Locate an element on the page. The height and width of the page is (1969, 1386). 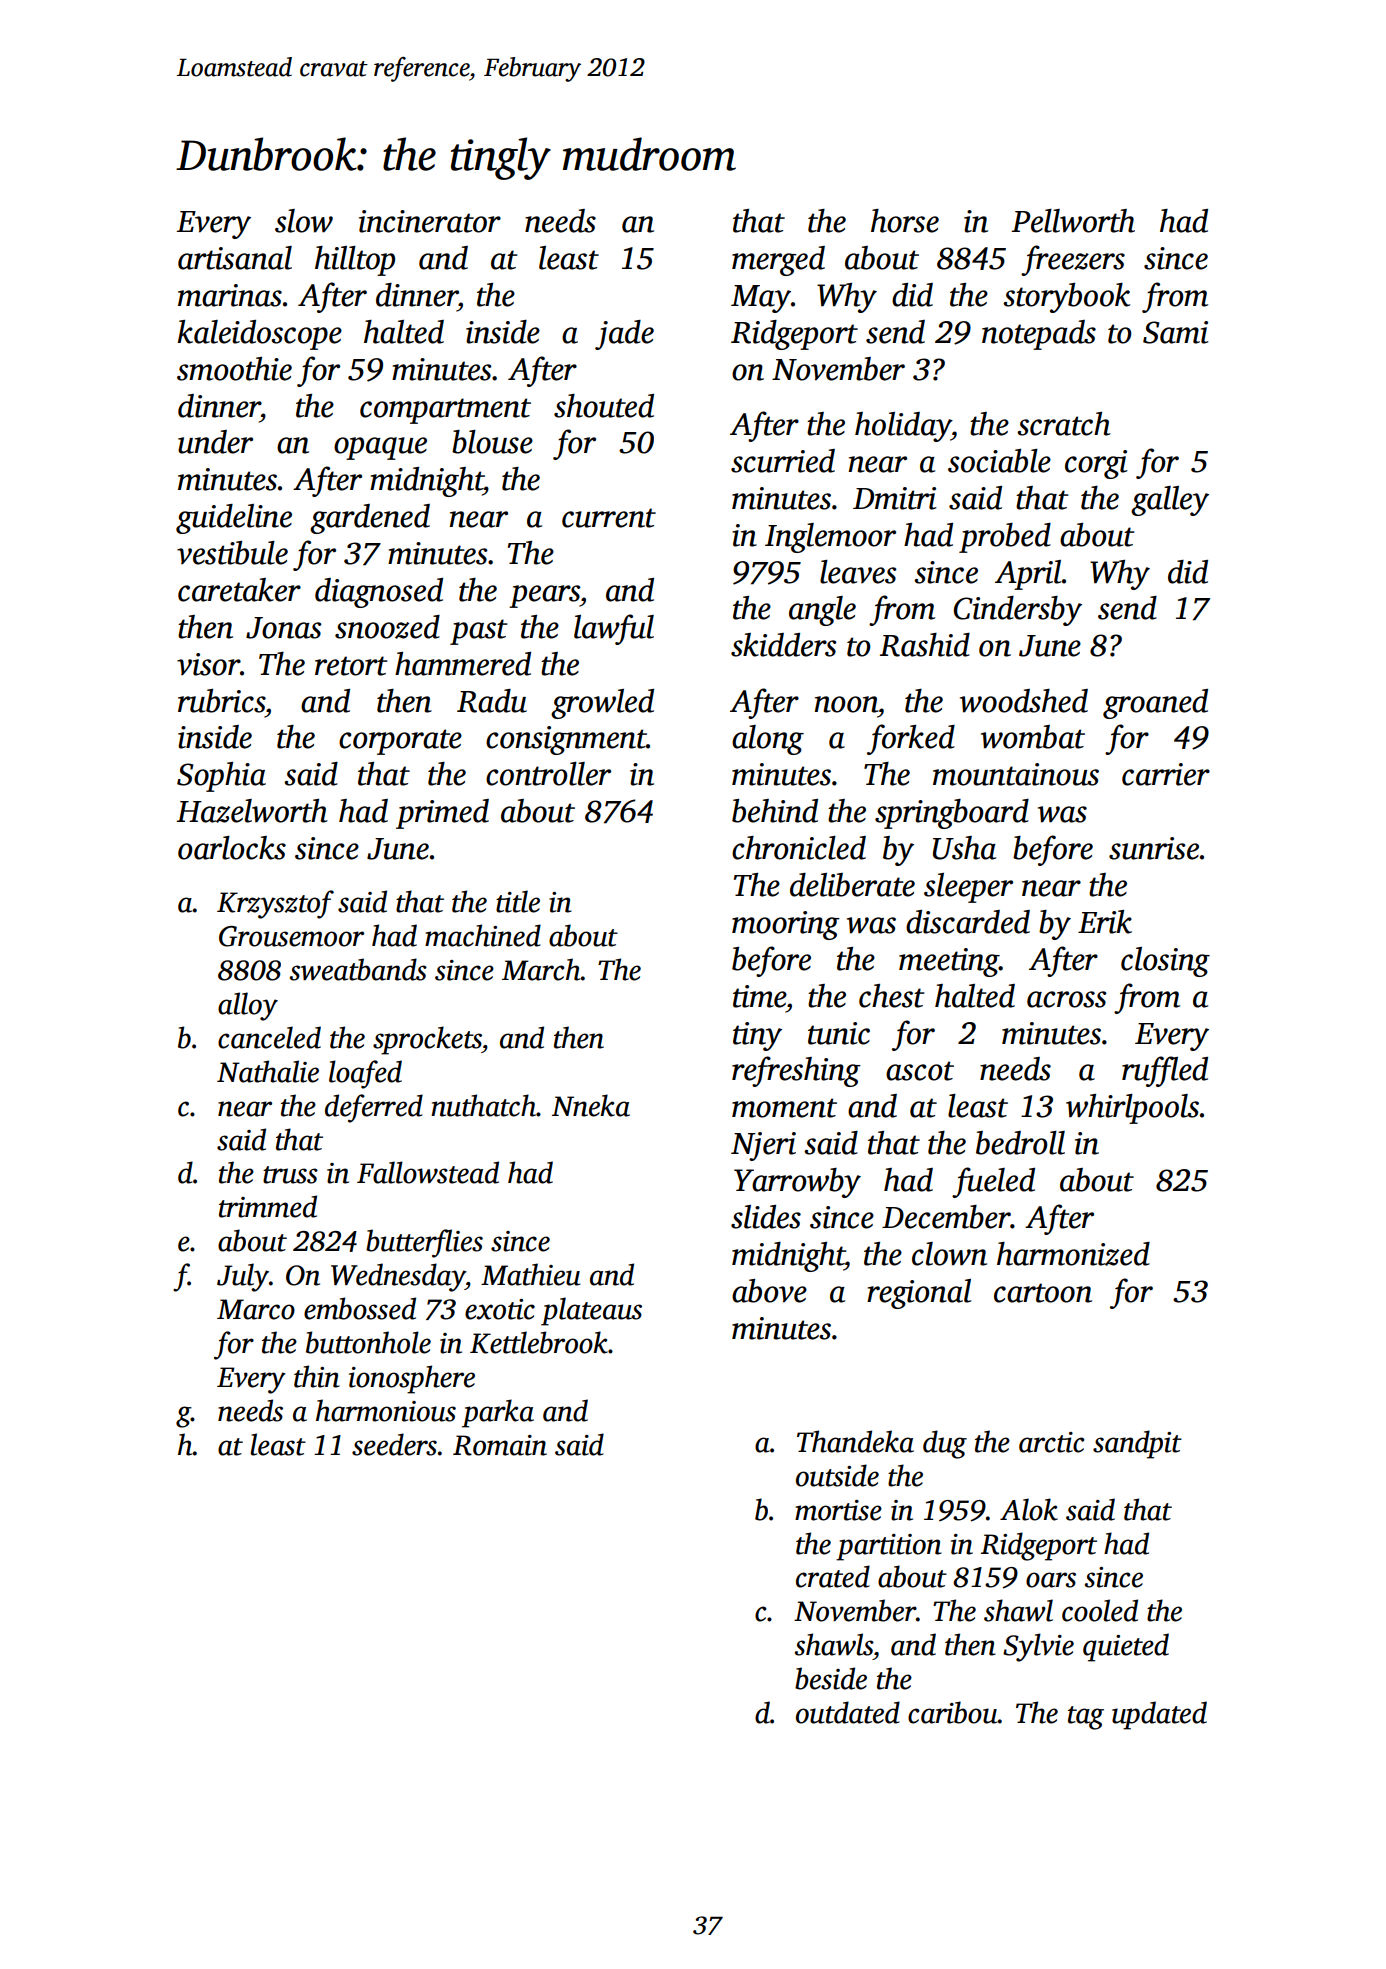
sociable is located at coordinates (999, 461).
